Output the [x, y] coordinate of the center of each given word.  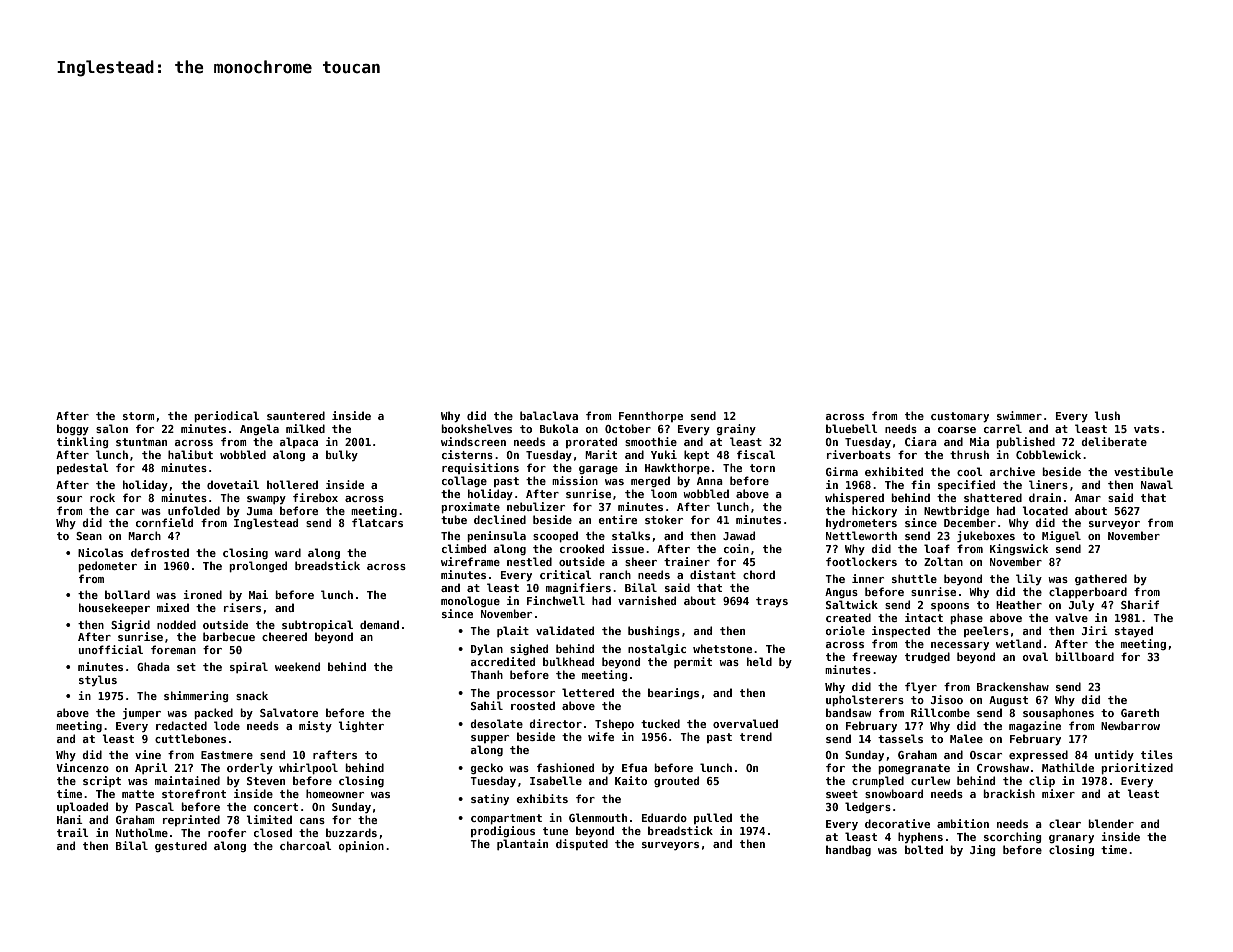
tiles [1157, 754]
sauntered [296, 415]
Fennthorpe [651, 416]
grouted [676, 781]
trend [756, 736]
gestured [181, 846]
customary [960, 417]
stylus [98, 680]
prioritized [1137, 768]
